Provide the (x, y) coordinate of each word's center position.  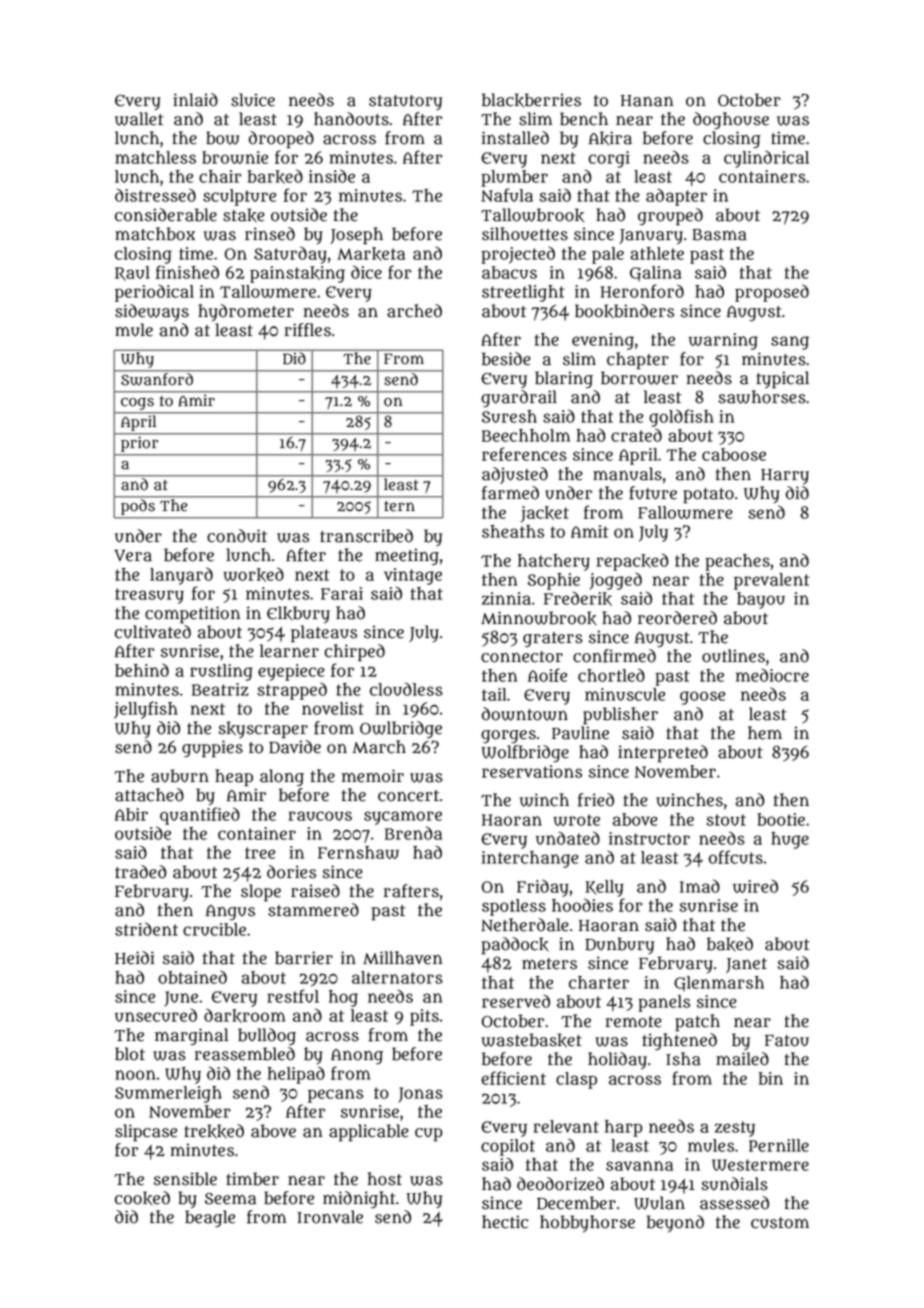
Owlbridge (401, 729)
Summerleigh (168, 1094)
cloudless (406, 689)
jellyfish (146, 710)
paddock (515, 946)
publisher (620, 716)
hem (765, 733)
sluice (253, 100)
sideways (152, 313)
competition (192, 615)
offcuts (736, 857)
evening (603, 341)
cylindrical (766, 159)
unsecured (156, 1015)
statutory (405, 102)
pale (608, 255)
